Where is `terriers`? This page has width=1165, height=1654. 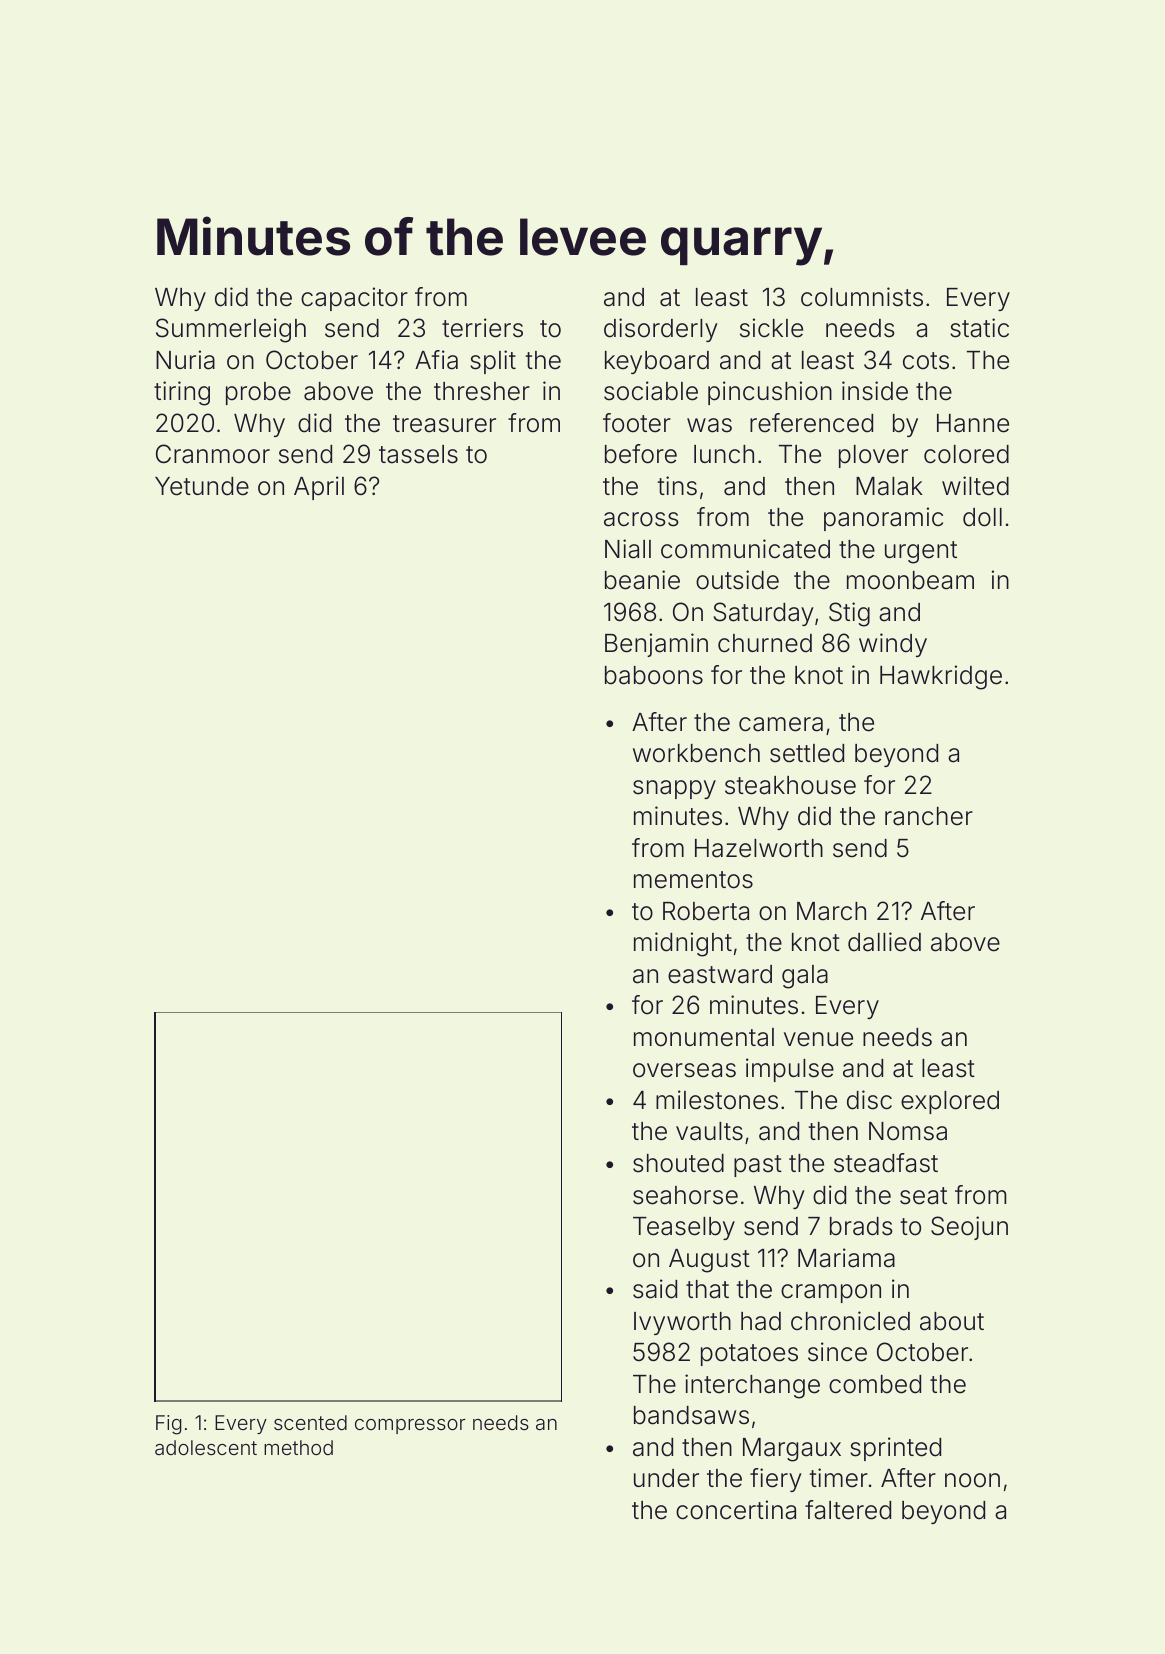 terriers is located at coordinates (482, 328).
